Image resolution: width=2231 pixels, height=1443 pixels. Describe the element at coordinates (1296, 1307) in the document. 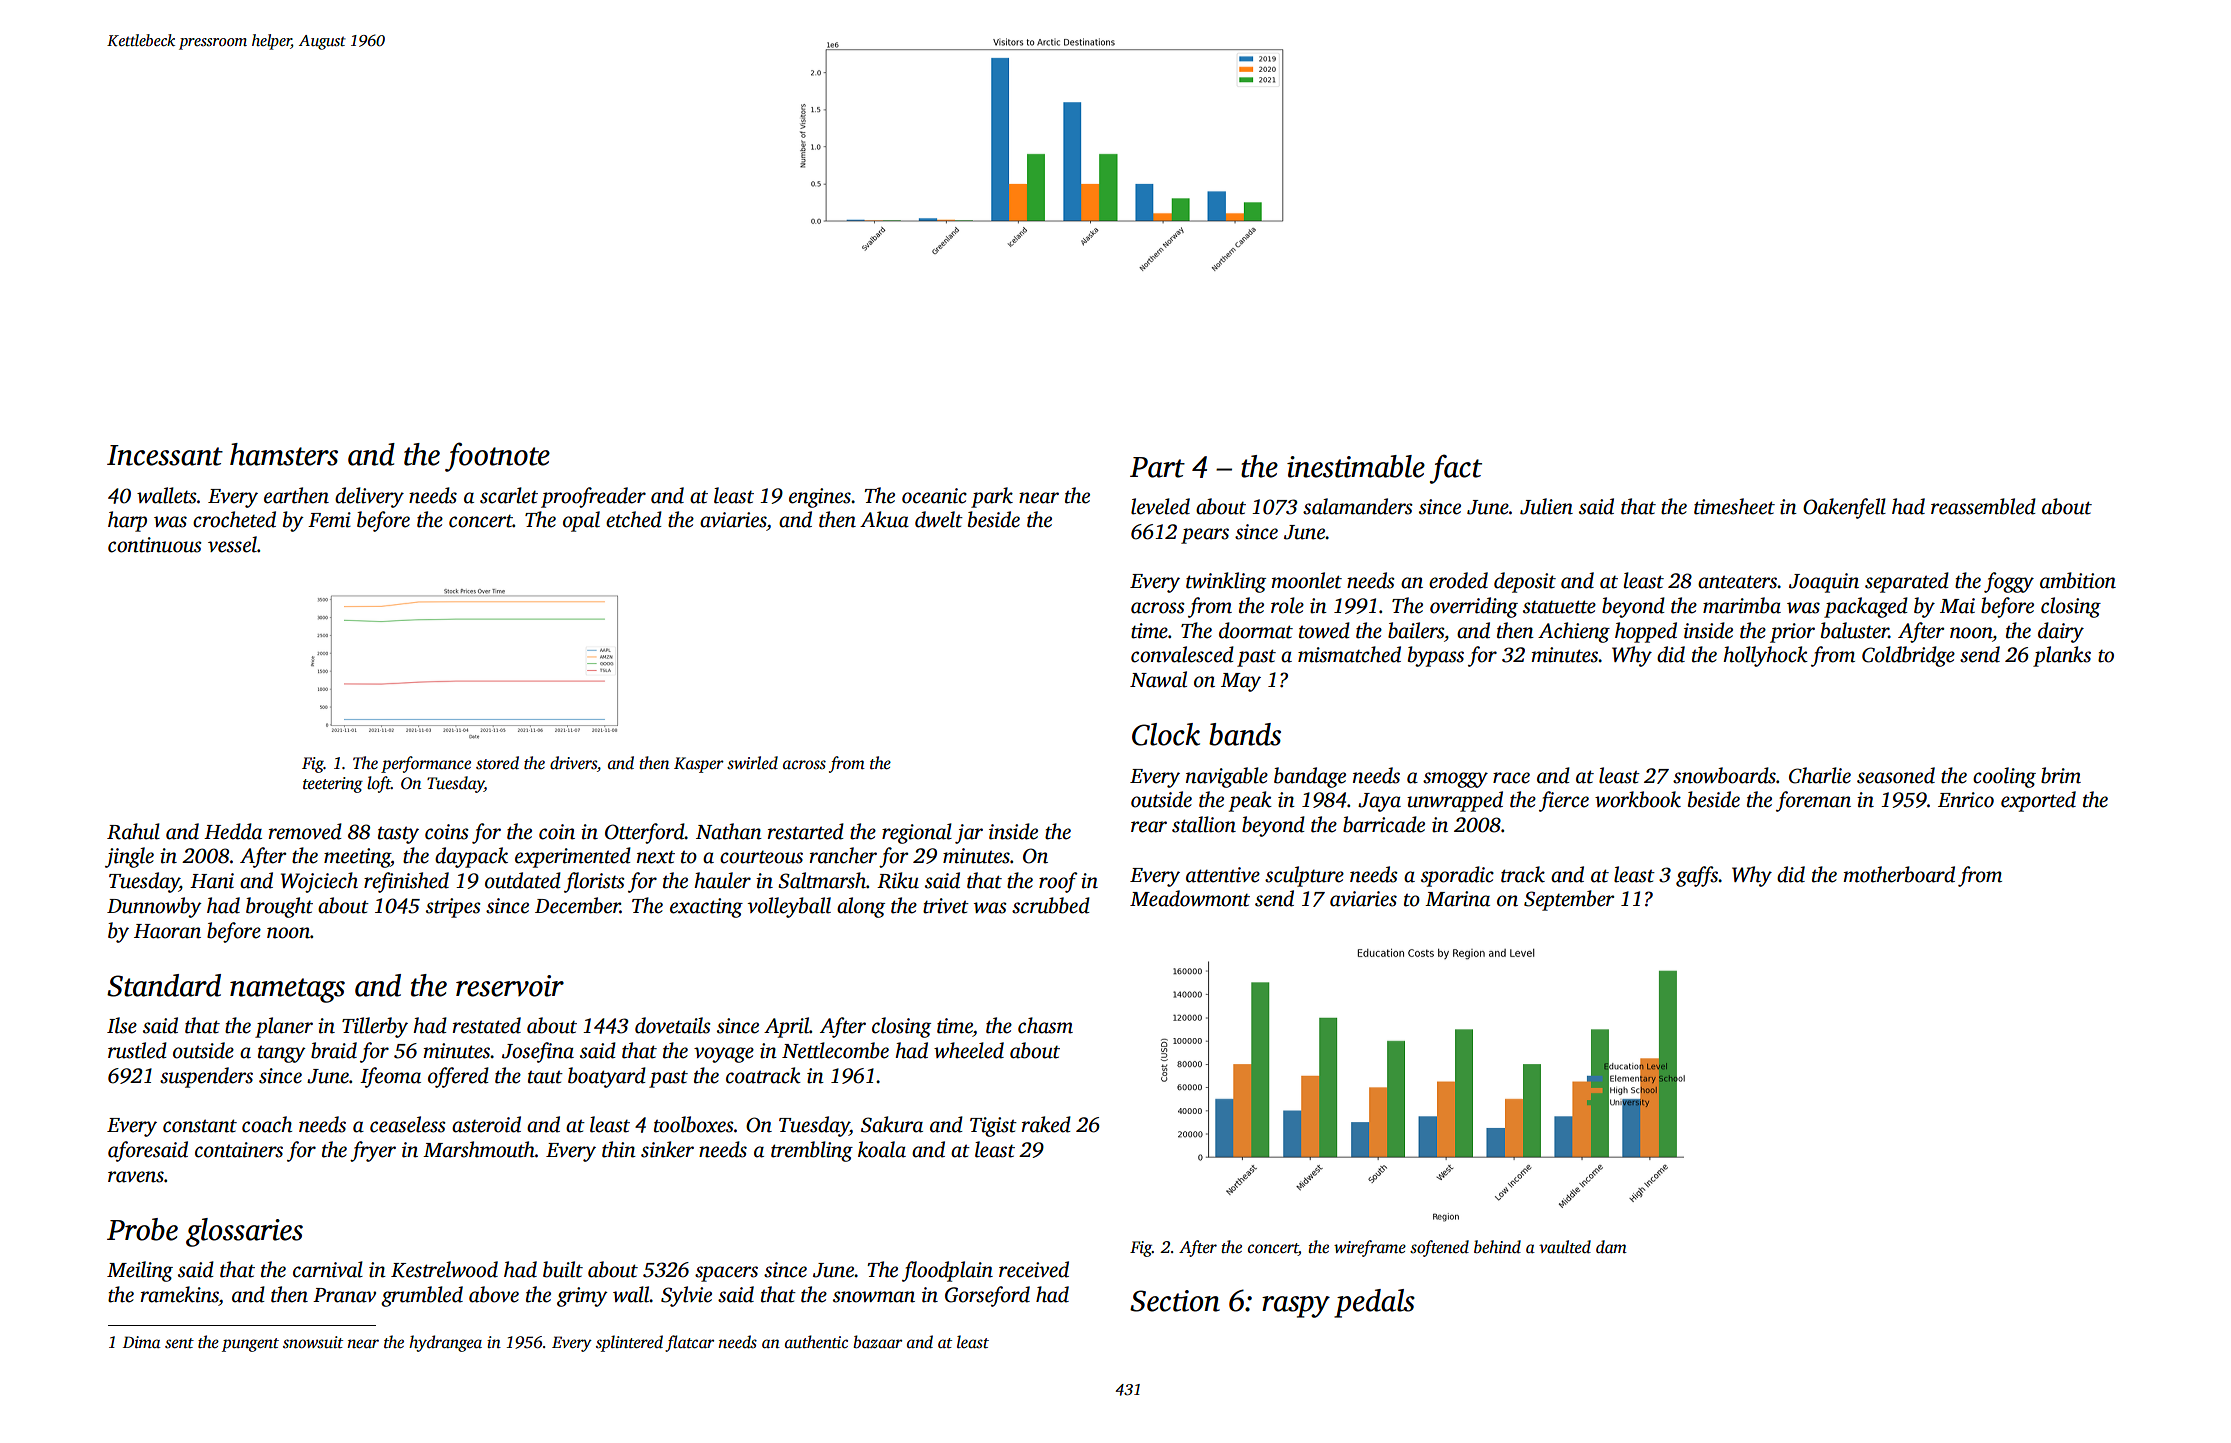

I see `raspy` at that location.
